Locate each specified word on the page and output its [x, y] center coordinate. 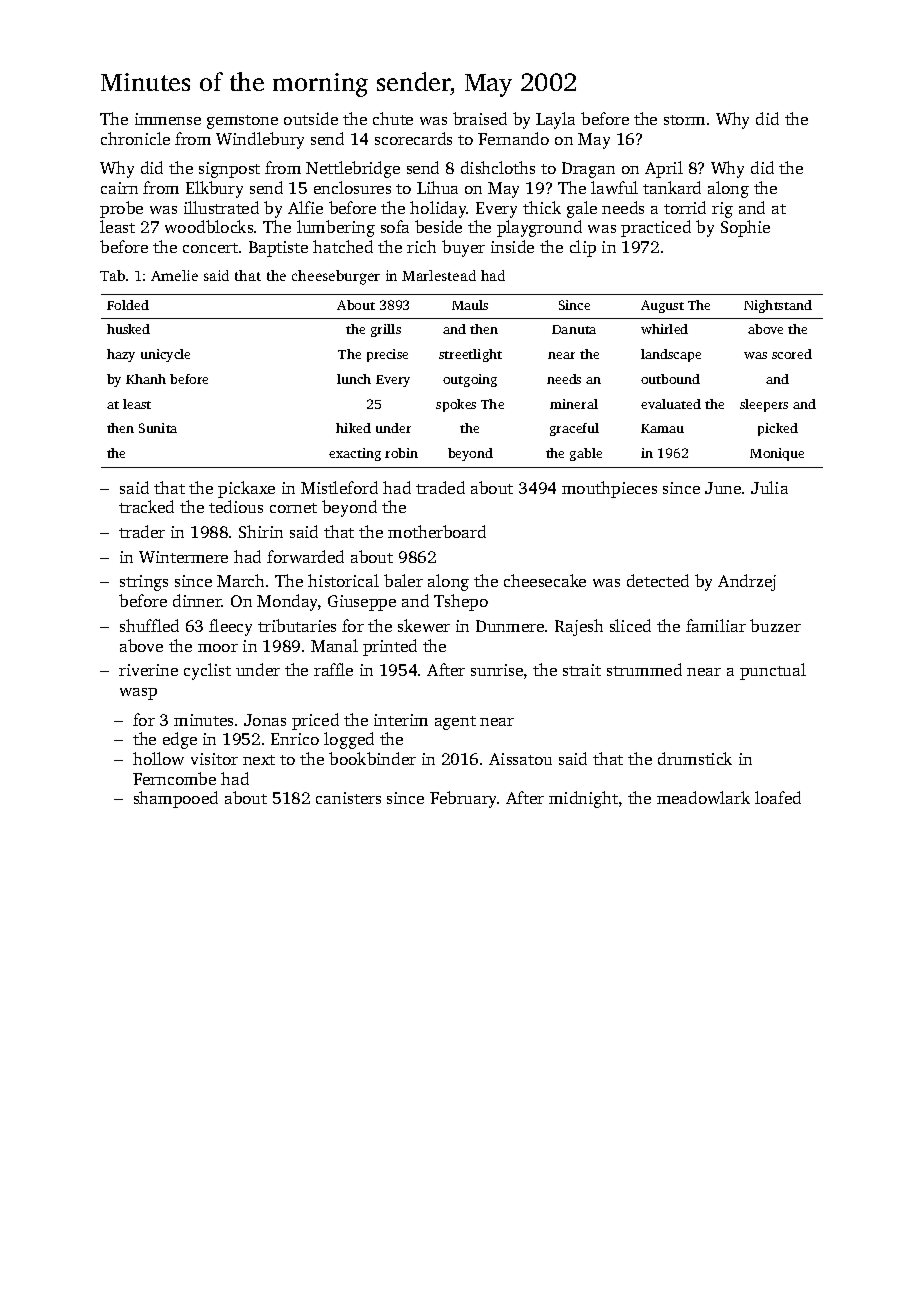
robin [401, 453]
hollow [158, 758]
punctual [773, 671]
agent [455, 723]
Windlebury [260, 140]
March [240, 580]
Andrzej [747, 582]
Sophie [745, 228]
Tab [112, 275]
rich [421, 246]
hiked [353, 428]
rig [722, 210]
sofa [395, 226]
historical [343, 580]
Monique [777, 454]
